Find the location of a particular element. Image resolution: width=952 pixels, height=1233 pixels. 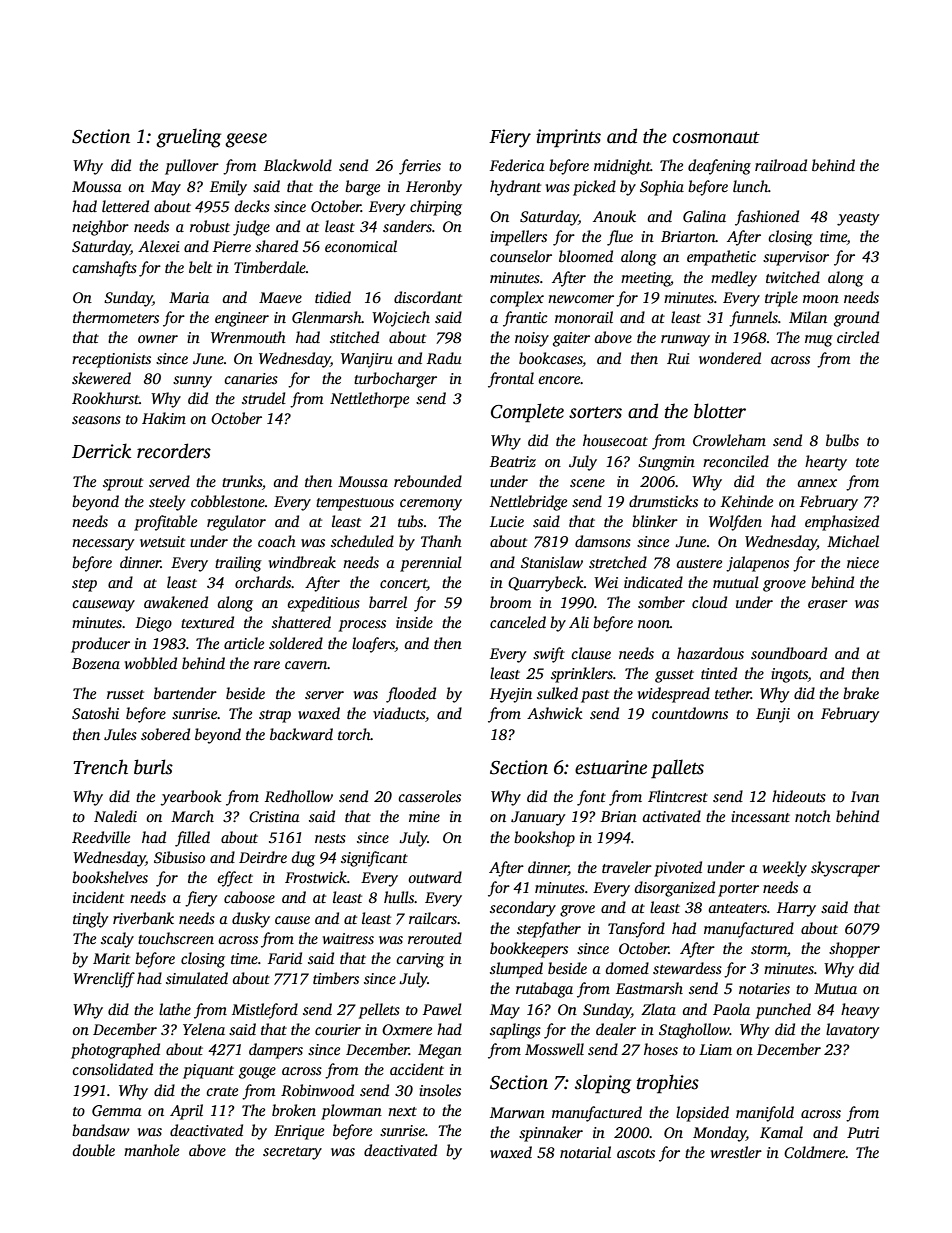

lettered is located at coordinates (125, 206).
